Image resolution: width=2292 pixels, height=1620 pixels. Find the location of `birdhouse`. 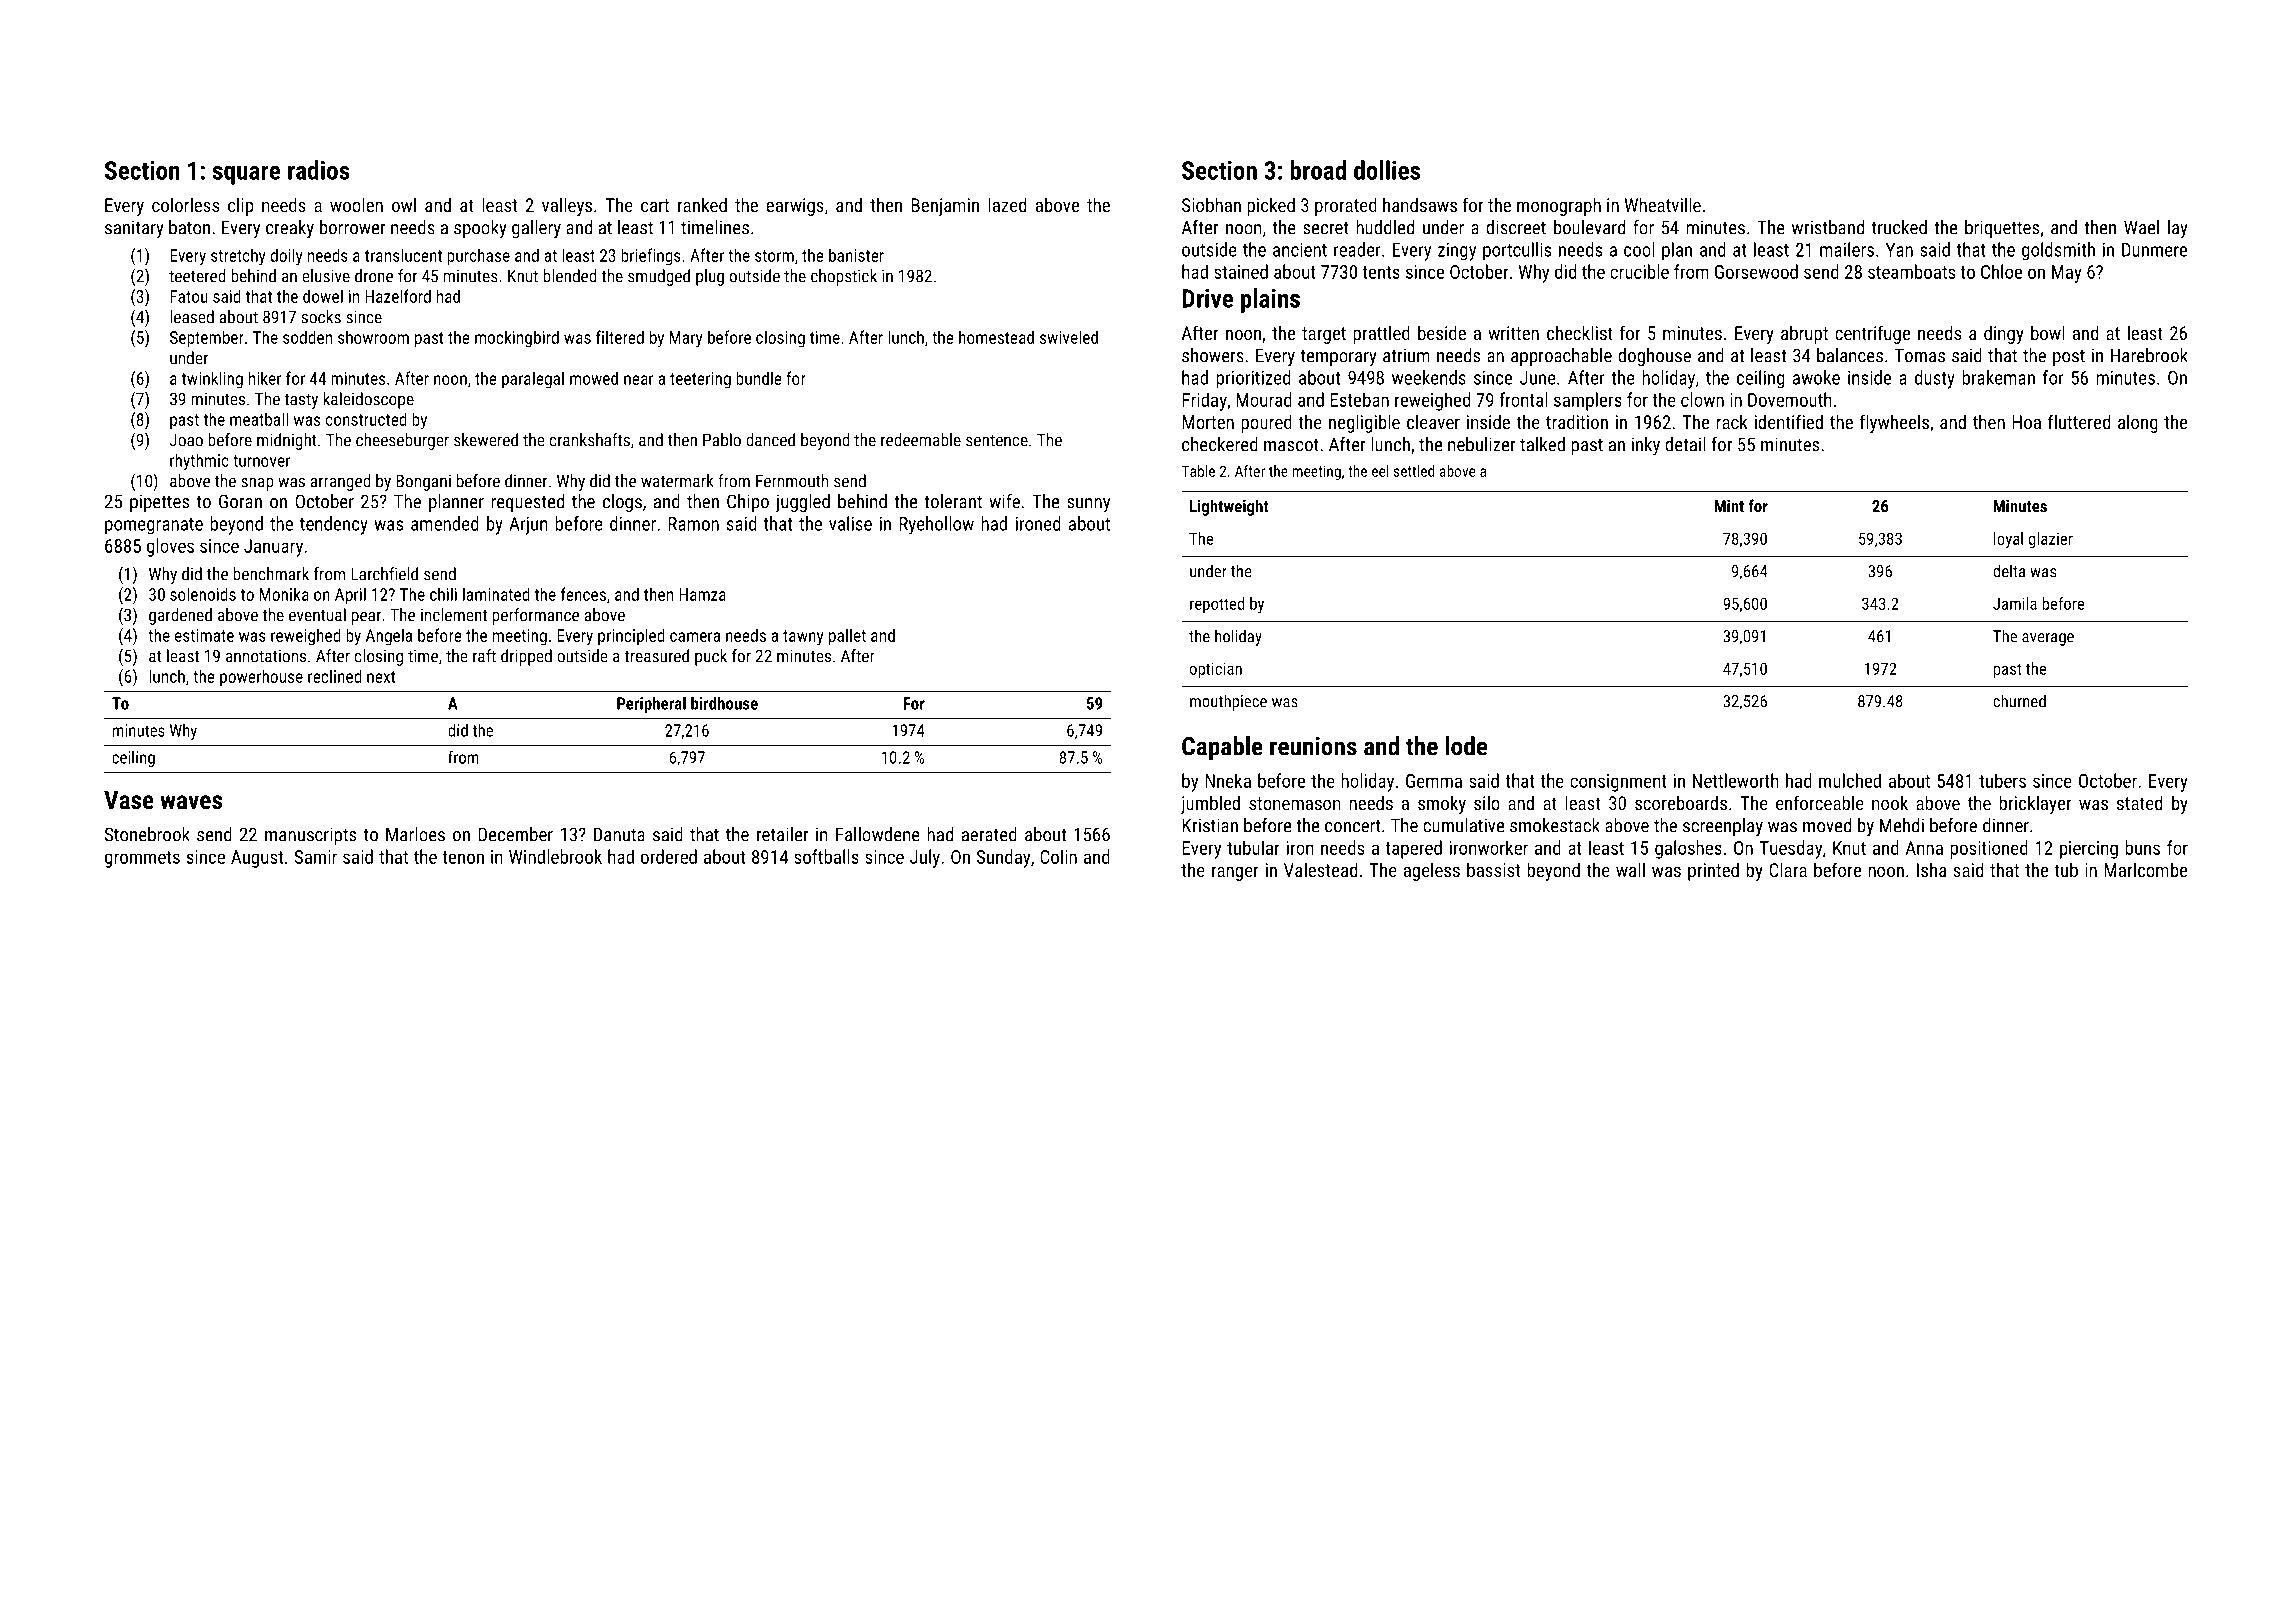

birdhouse is located at coordinates (724, 703).
